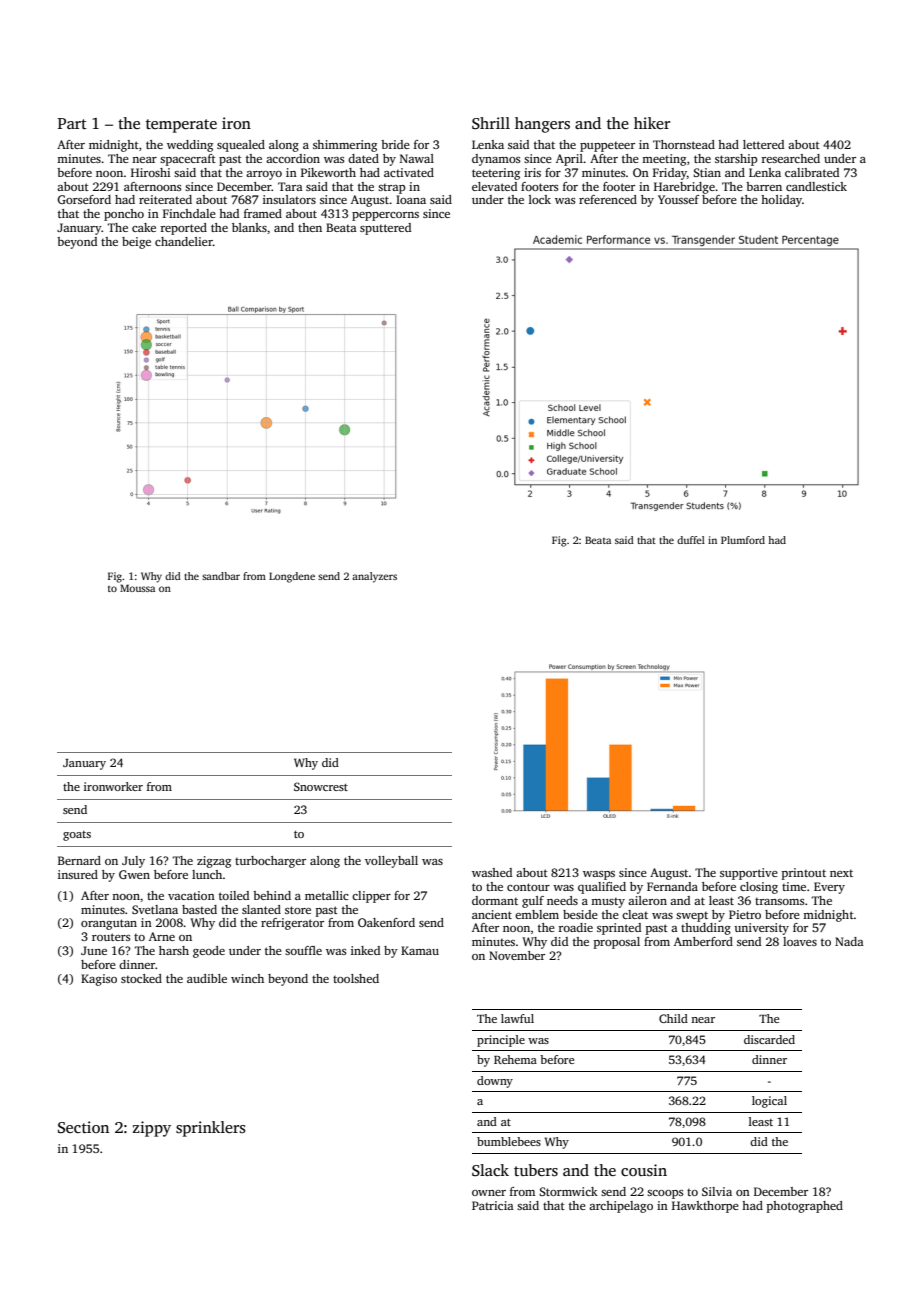 This screenshot has height=1308, width=924. What do you see at coordinates (211, 1129) in the screenshot?
I see `sprinklers` at bounding box center [211, 1129].
